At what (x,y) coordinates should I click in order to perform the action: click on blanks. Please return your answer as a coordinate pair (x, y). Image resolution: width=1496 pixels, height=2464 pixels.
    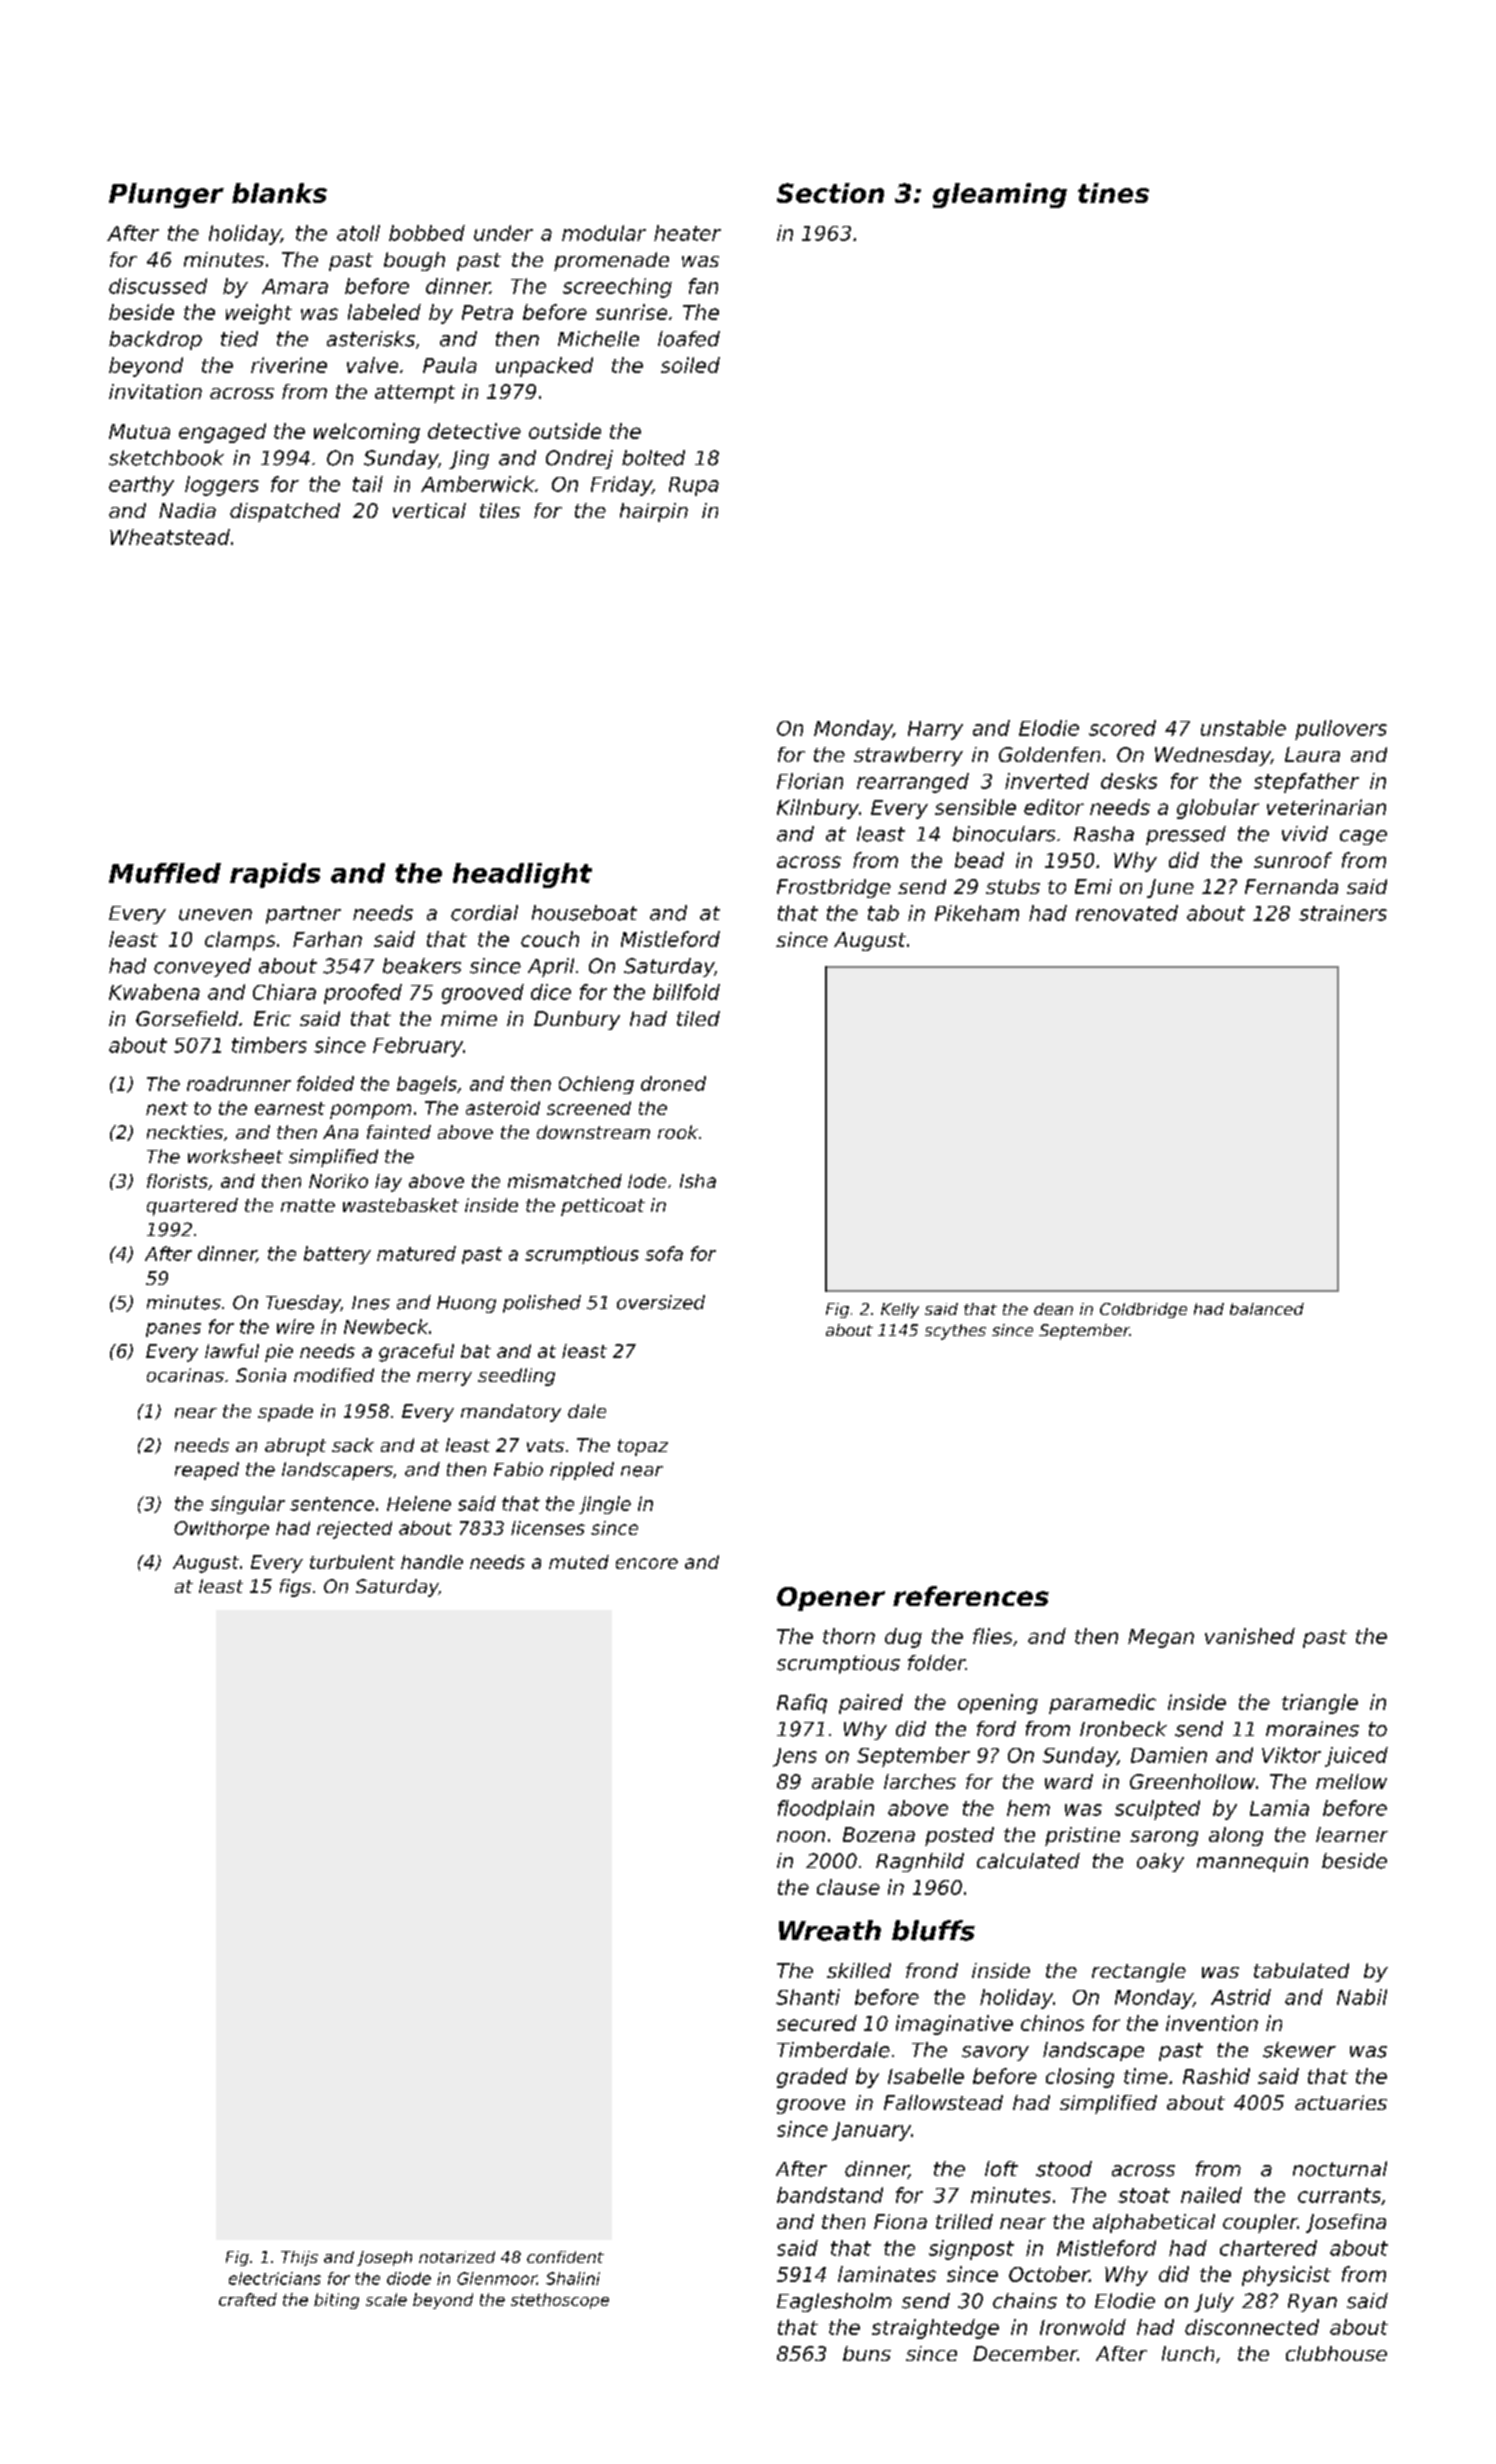
    Looking at the image, I should click on (279, 193).
